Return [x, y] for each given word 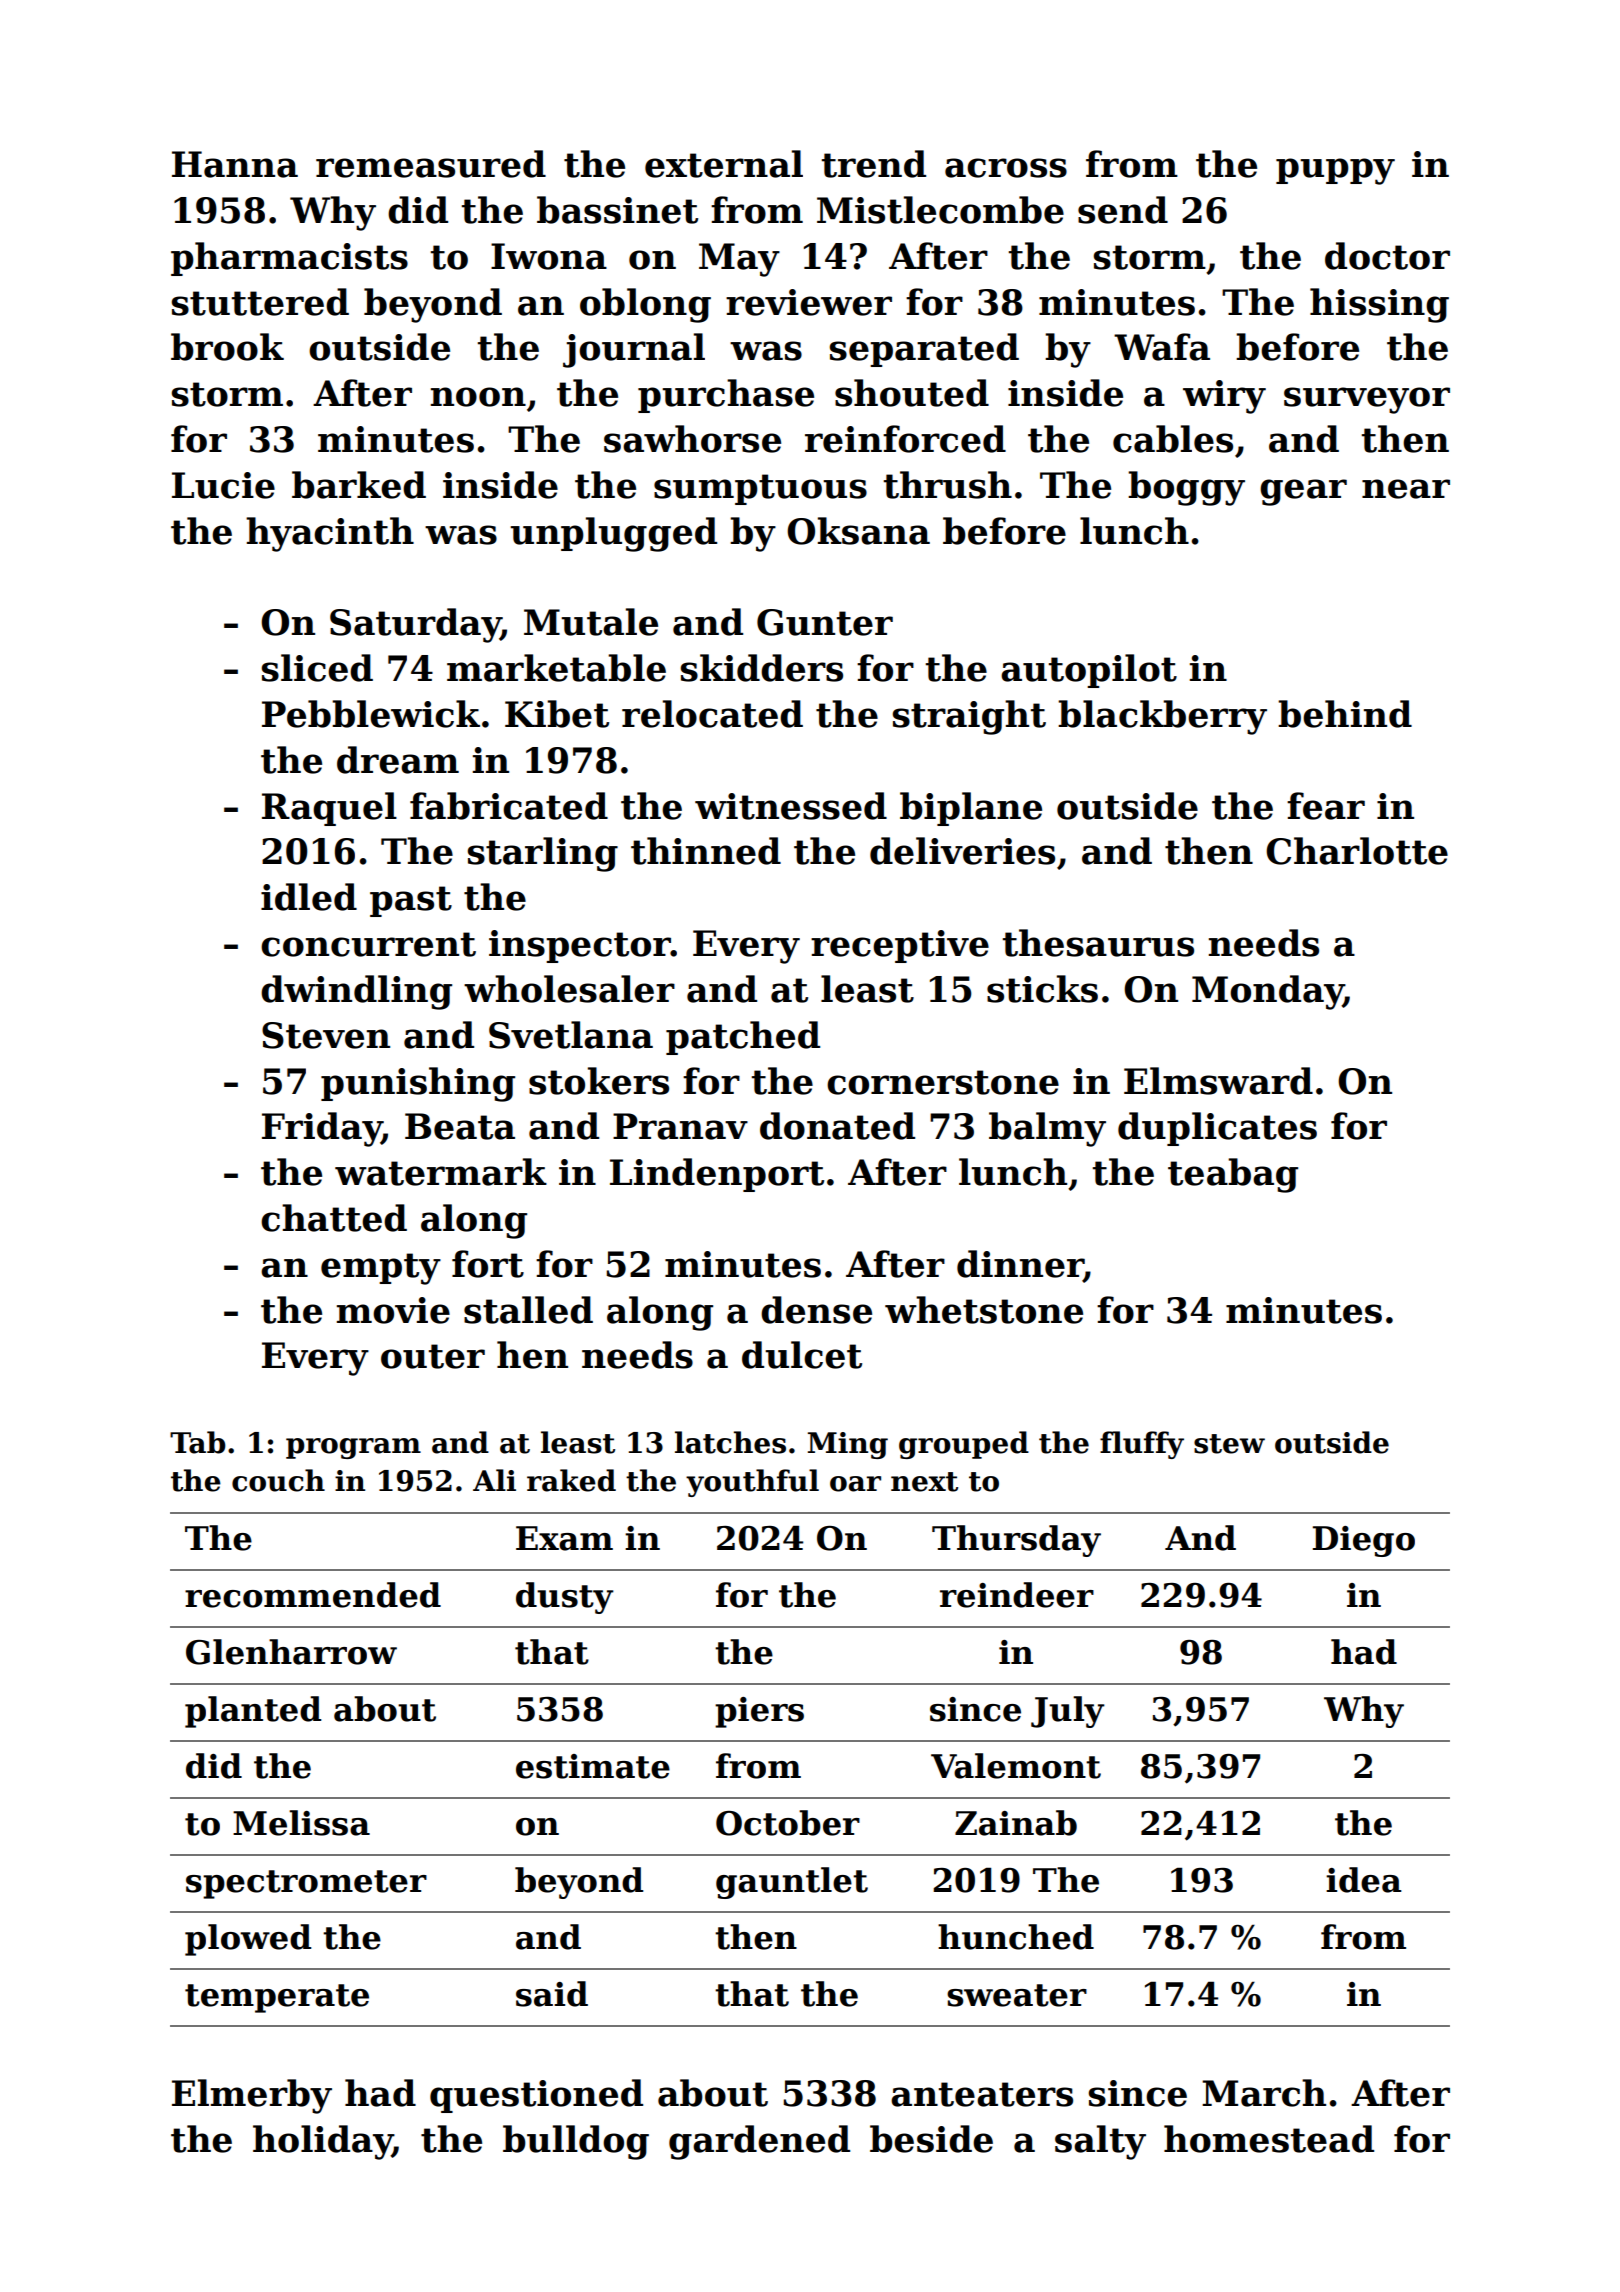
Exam [564, 1538]
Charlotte [1357, 851]
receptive [900, 946]
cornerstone [943, 1082]
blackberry [1162, 717]
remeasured [431, 164]
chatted [334, 1218]
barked [359, 485]
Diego [1364, 1541]
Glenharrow [291, 1652]
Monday [1268, 992]
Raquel [329, 809]
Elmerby [252, 2096]
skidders [762, 668]
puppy [1335, 171]
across [1006, 168]
